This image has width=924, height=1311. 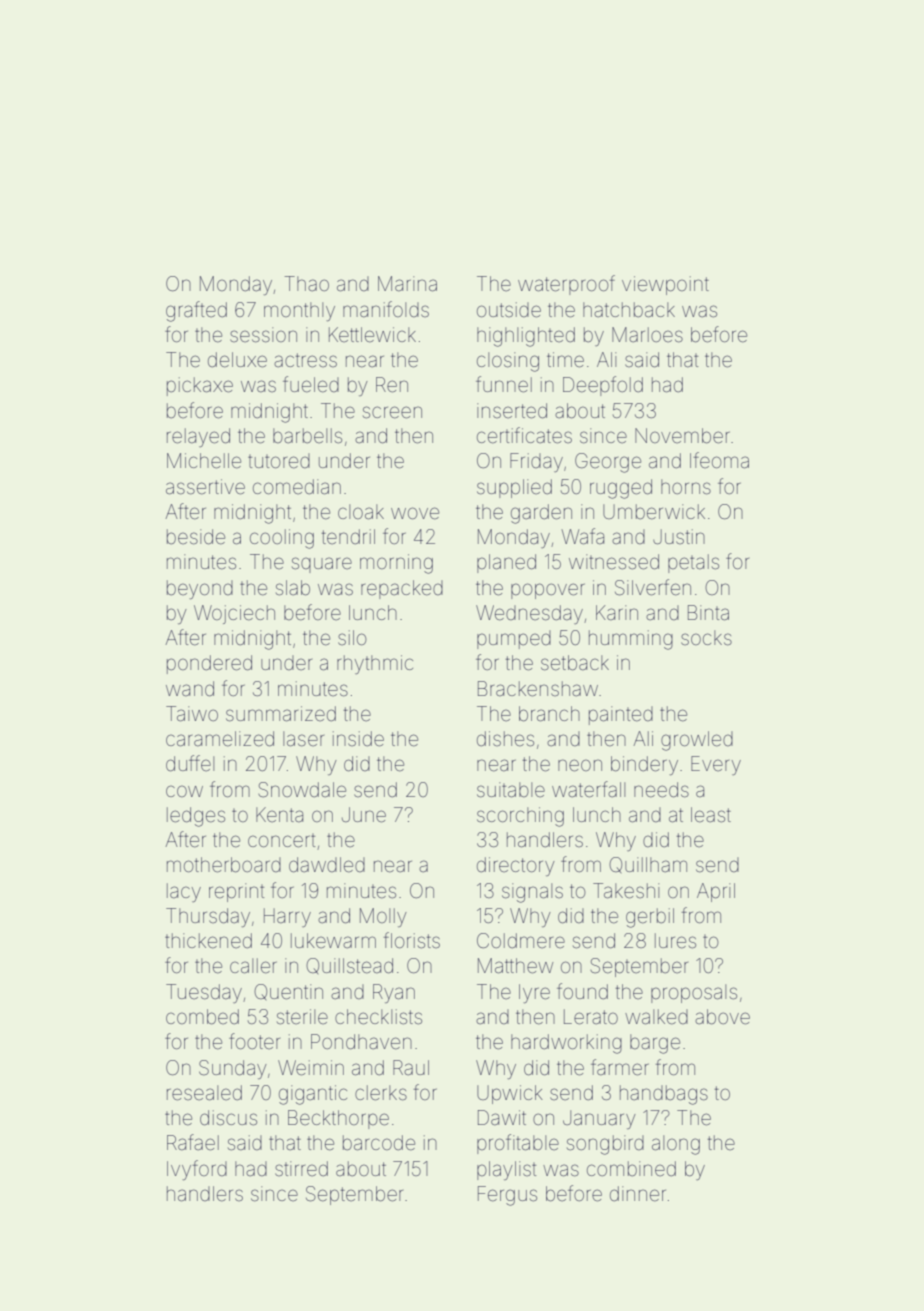 I want to click on cow, so click(x=184, y=791).
